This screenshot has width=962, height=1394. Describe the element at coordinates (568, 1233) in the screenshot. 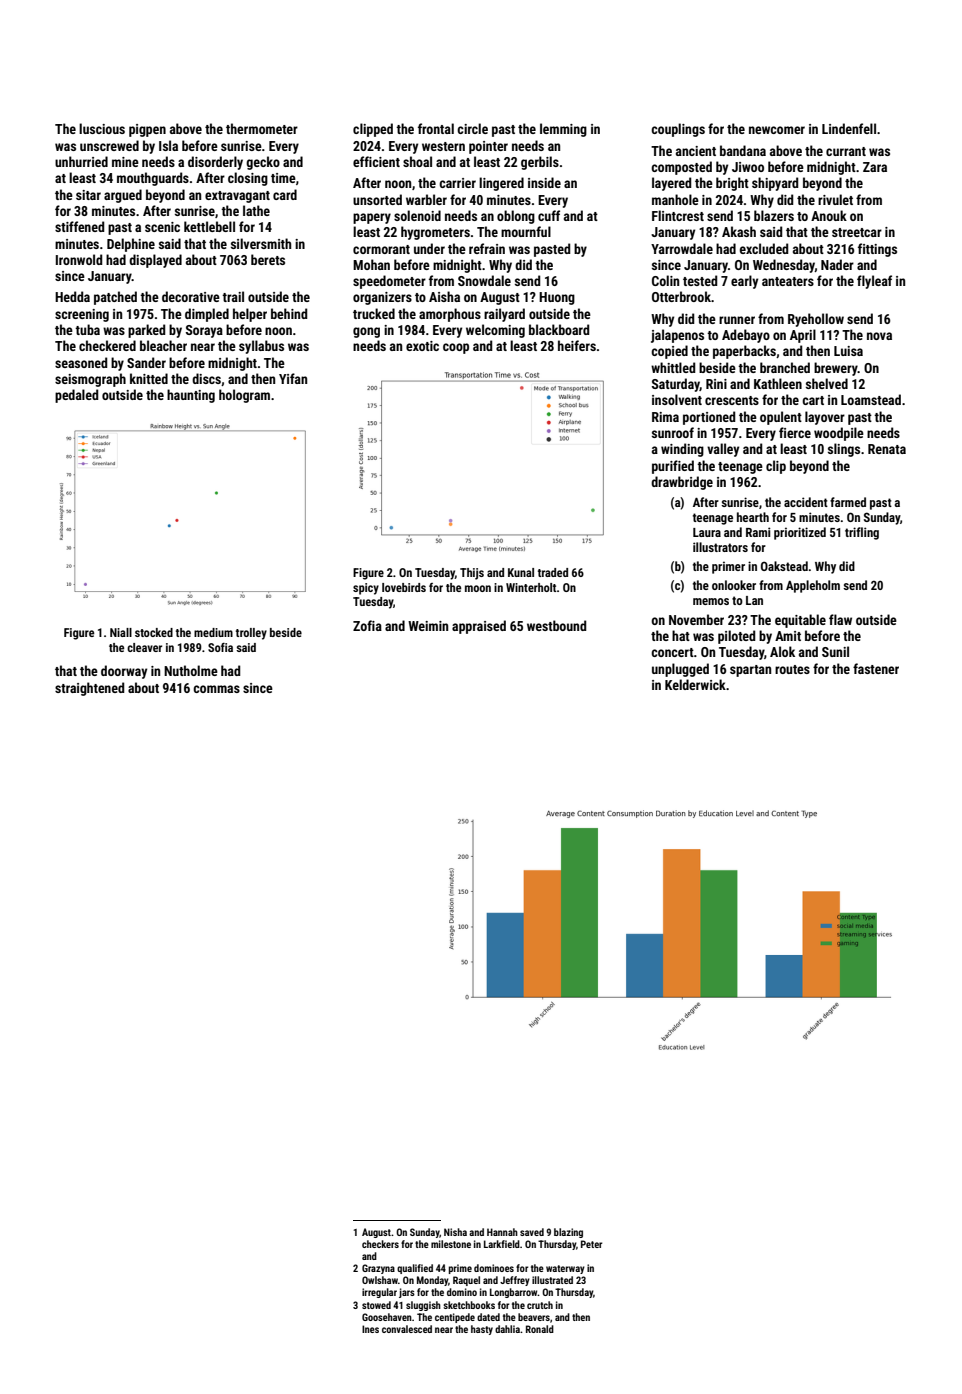

I see `blazing` at that location.
